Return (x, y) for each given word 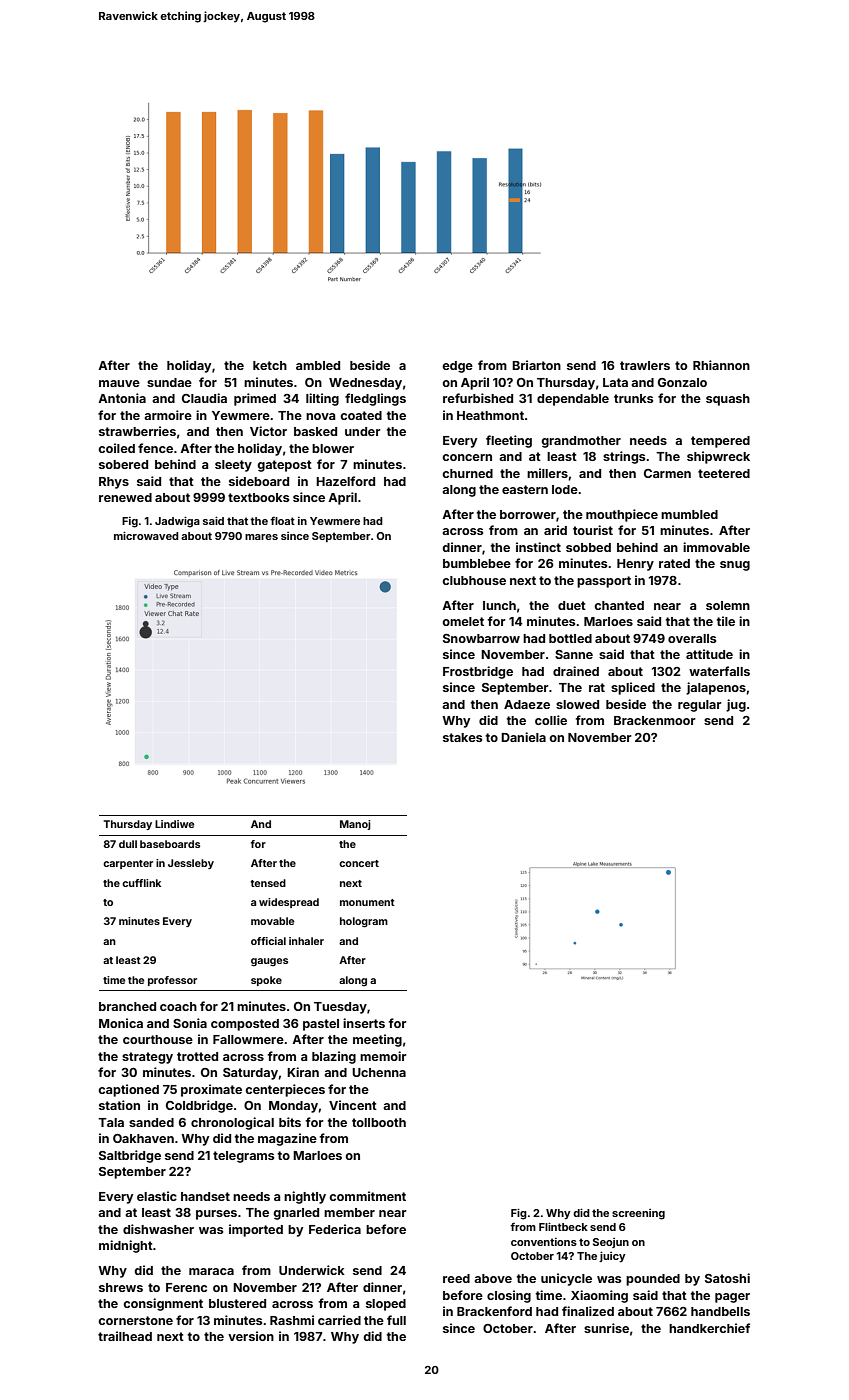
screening (638, 1214)
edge (457, 367)
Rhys (114, 483)
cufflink (141, 883)
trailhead (125, 1336)
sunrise (606, 1328)
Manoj (355, 825)
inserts (364, 1023)
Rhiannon (721, 365)
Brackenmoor (655, 720)
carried (339, 1320)
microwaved (146, 535)
